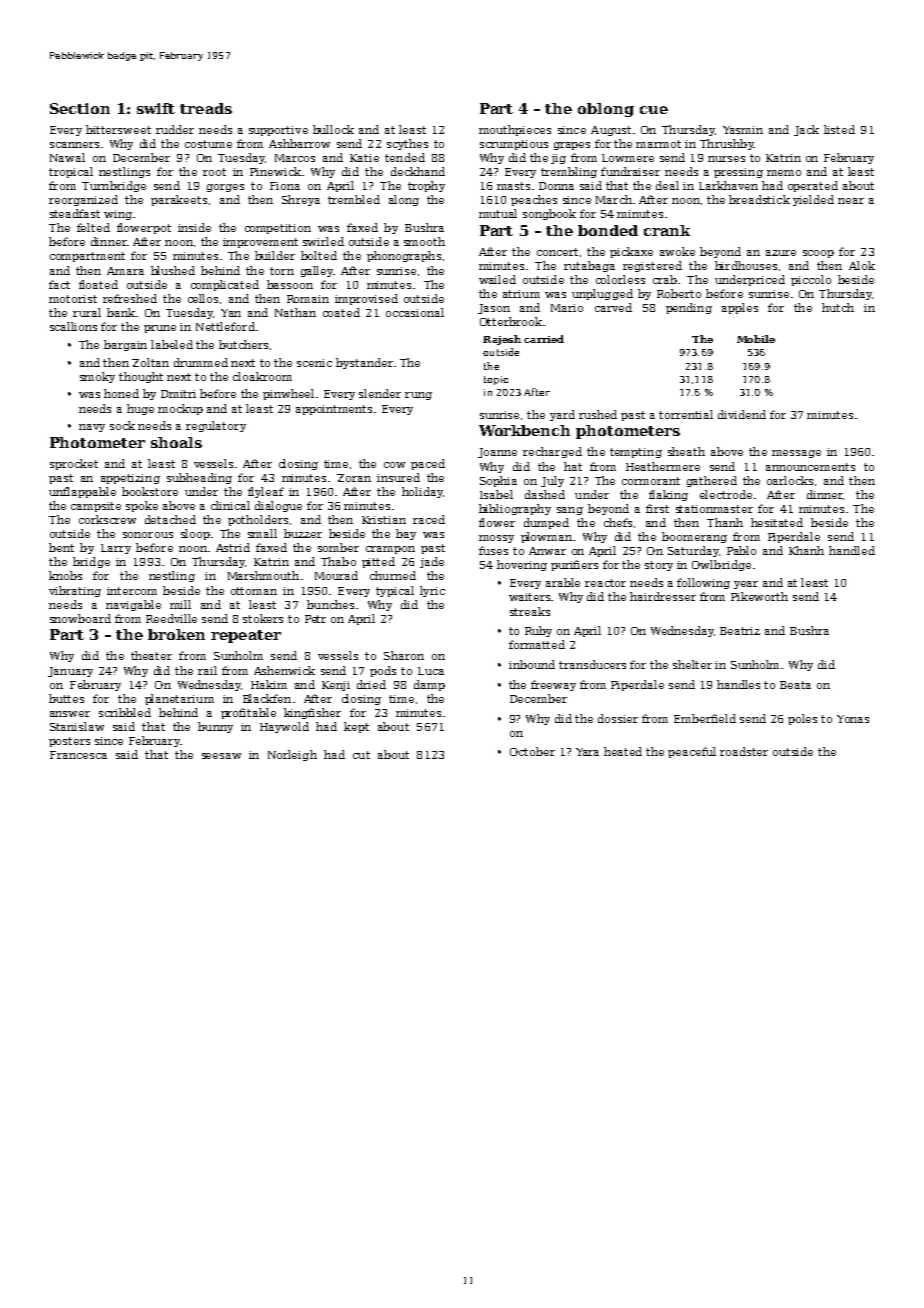 This screenshot has height=1308, width=924. Describe the element at coordinates (364, 363) in the screenshot. I see `bystander` at that location.
